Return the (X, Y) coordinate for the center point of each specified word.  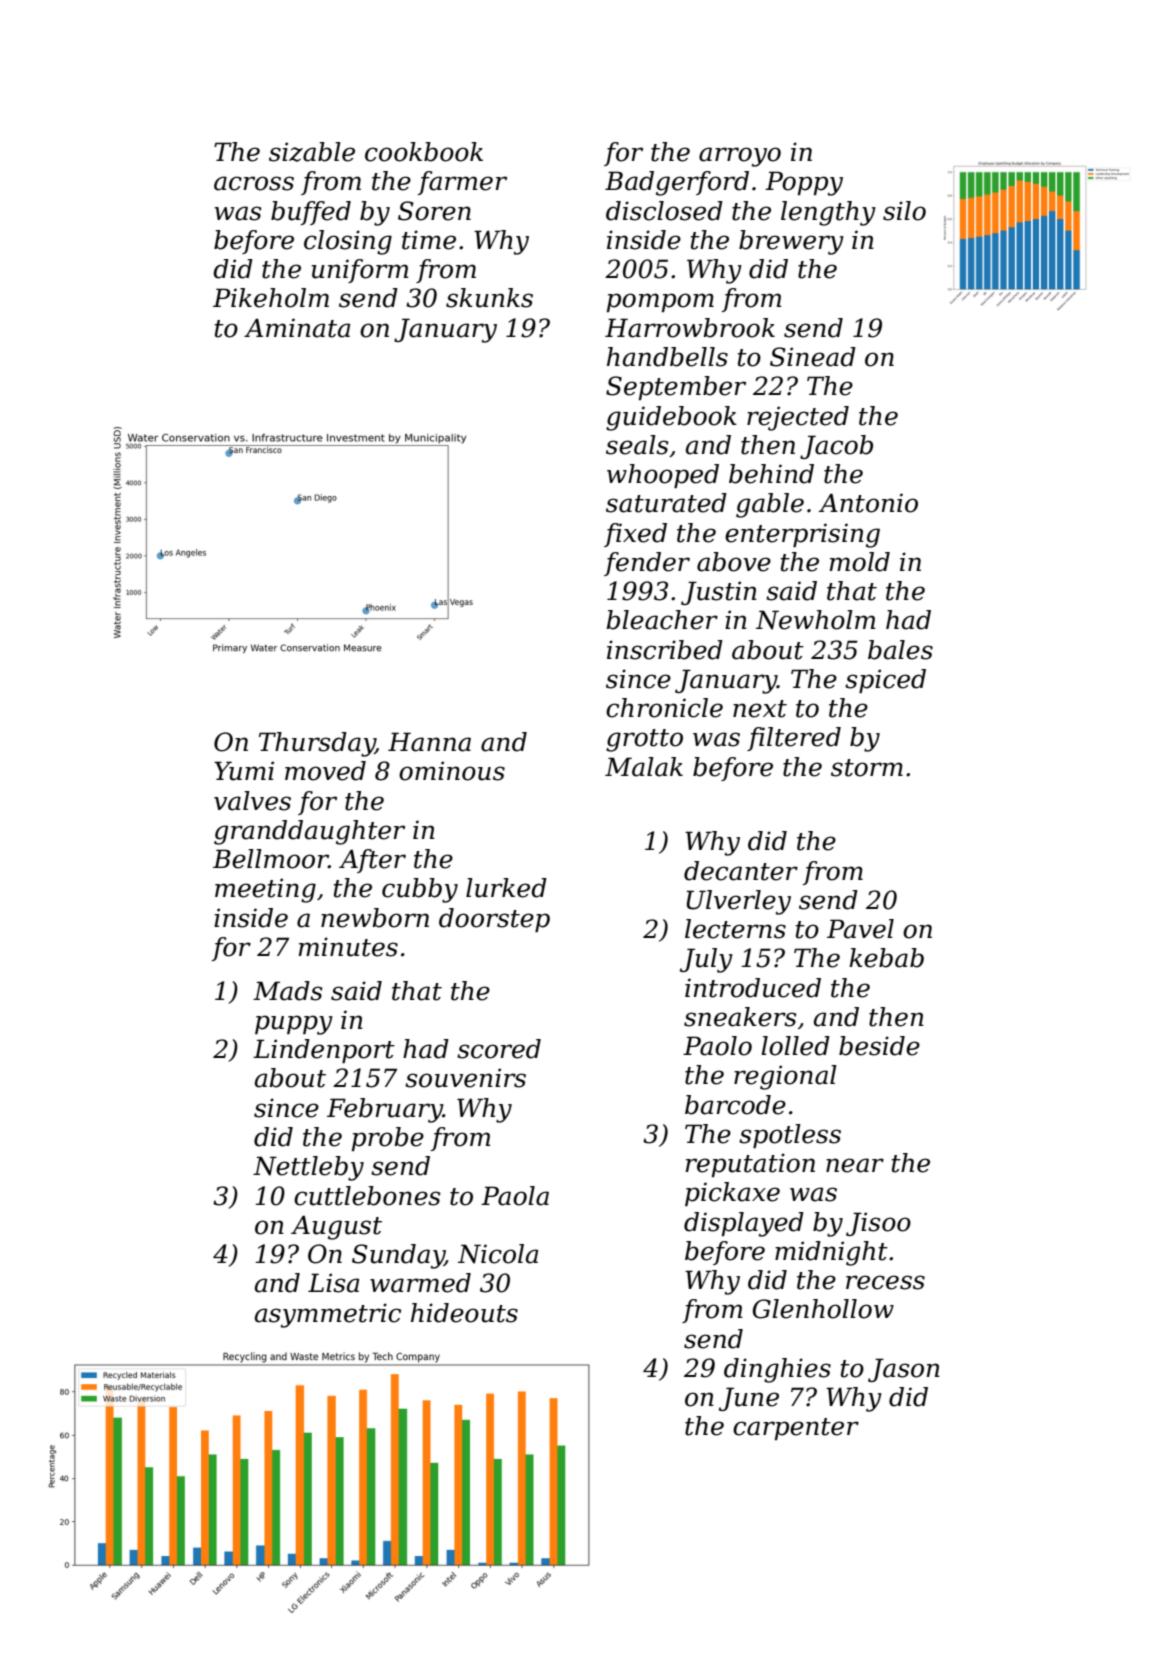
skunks (489, 298)
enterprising (802, 535)
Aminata (297, 328)
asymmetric (328, 1315)
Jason (904, 1370)
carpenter (796, 1429)
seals (637, 445)
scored (499, 1049)
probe (388, 1139)
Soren (434, 211)
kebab (886, 958)
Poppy (804, 183)
